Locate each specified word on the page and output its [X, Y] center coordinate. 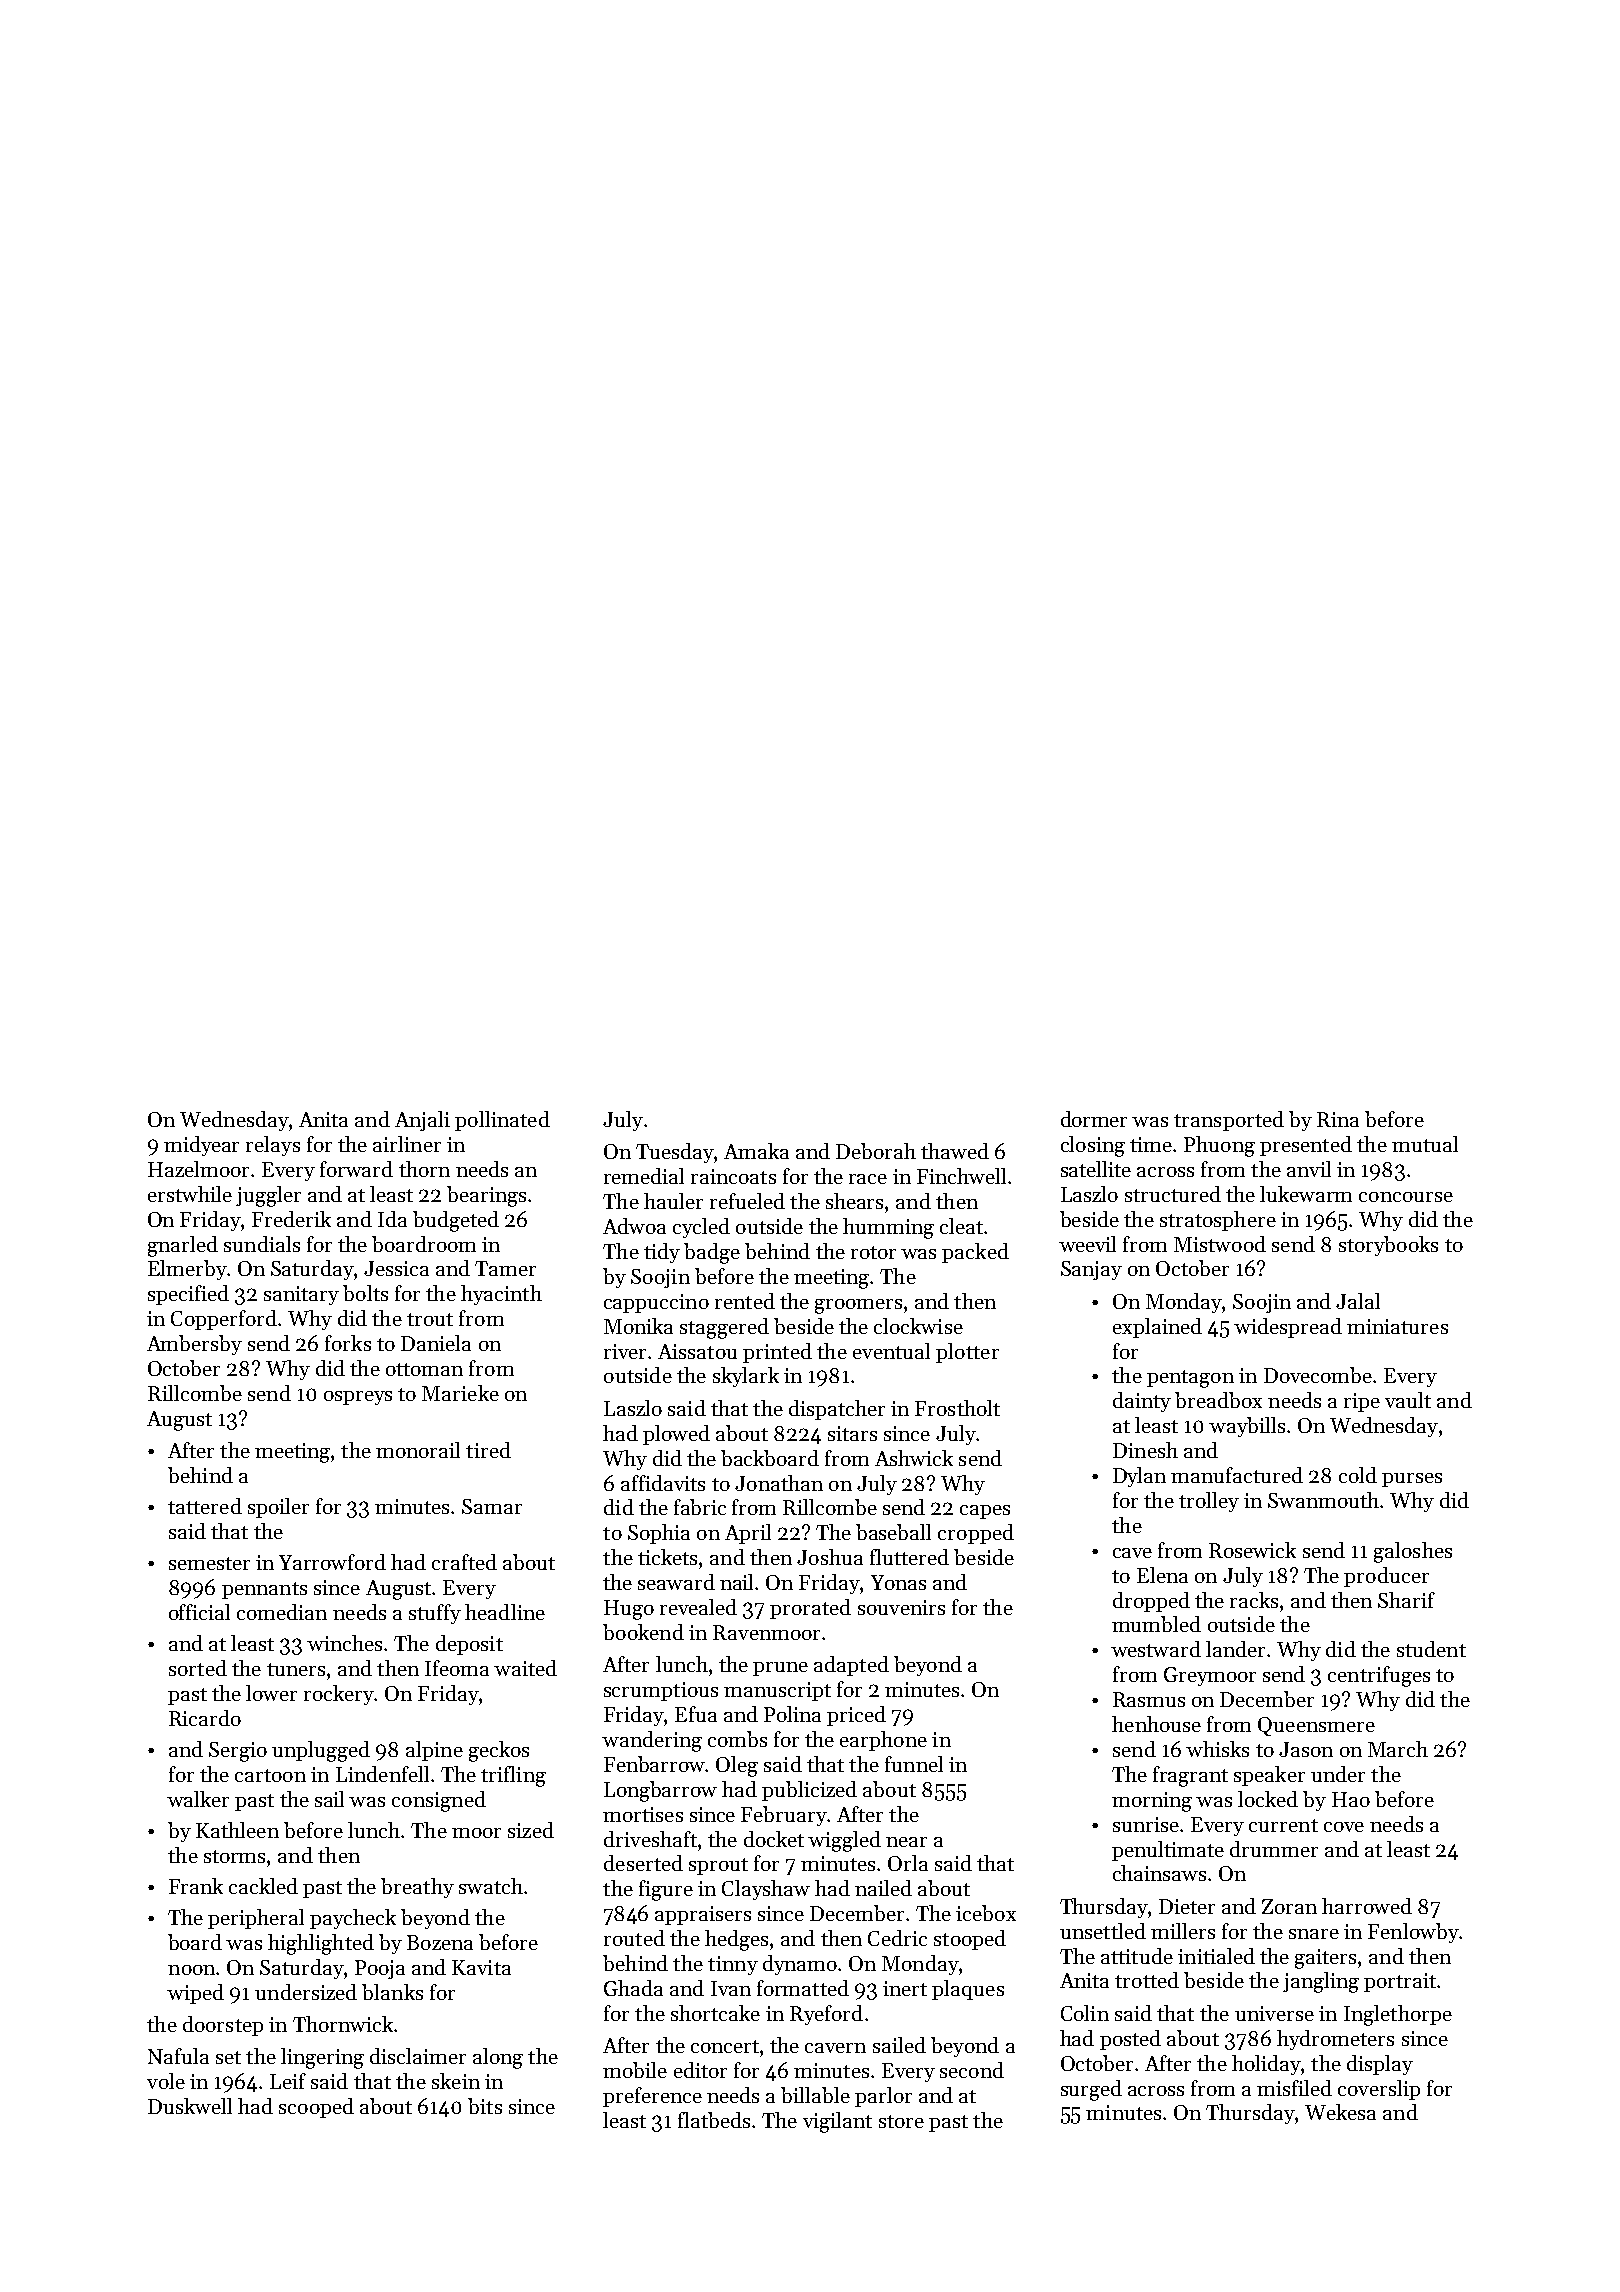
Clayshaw [766, 1890]
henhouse [1156, 1724]
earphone [883, 1741]
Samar [492, 1506]
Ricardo [205, 1718]
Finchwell [961, 1176]
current [1283, 1825]
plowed [676, 1435]
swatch [491, 1886]
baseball [893, 1532]
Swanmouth [1323, 1500]
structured [1173, 1194]
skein [456, 2081]
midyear [201, 1146]
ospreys [358, 1398]
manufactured [1237, 1475]
